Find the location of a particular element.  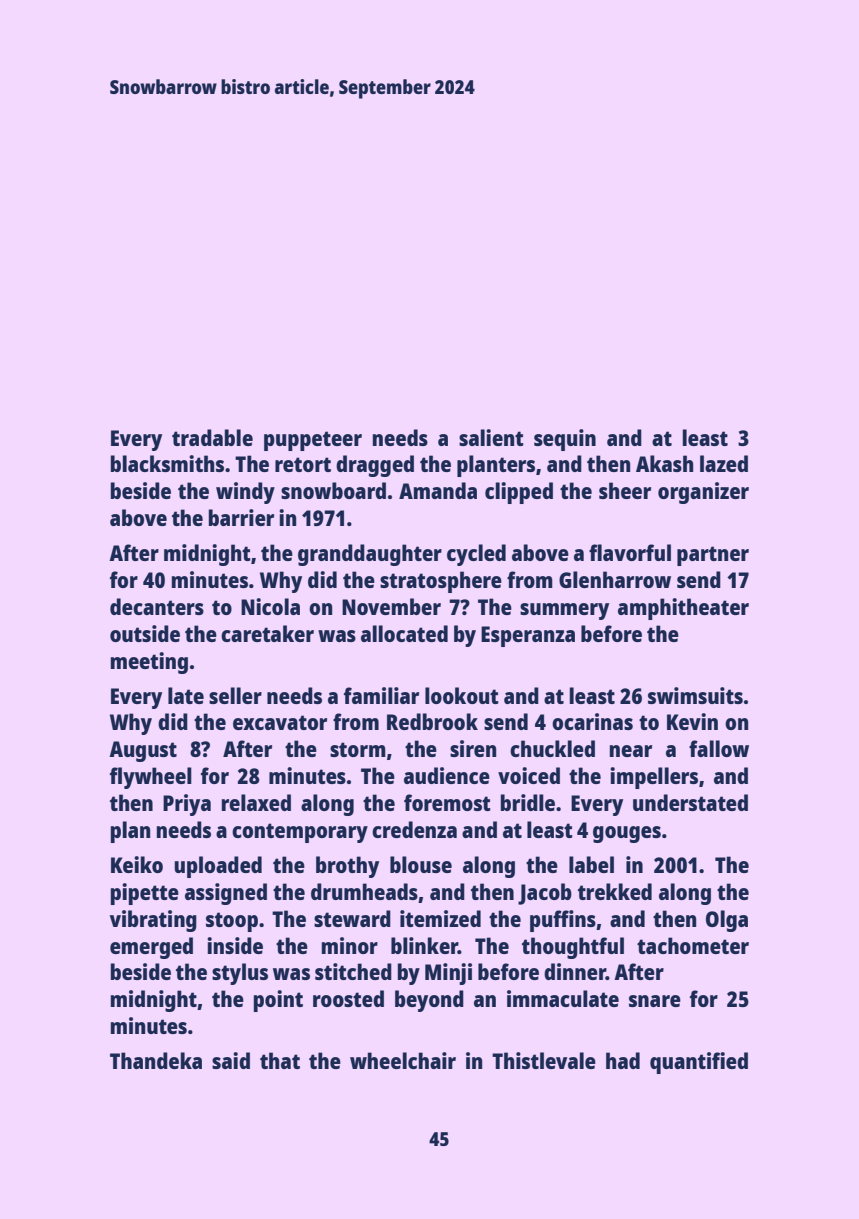

decanters is located at coordinates (157, 606).
